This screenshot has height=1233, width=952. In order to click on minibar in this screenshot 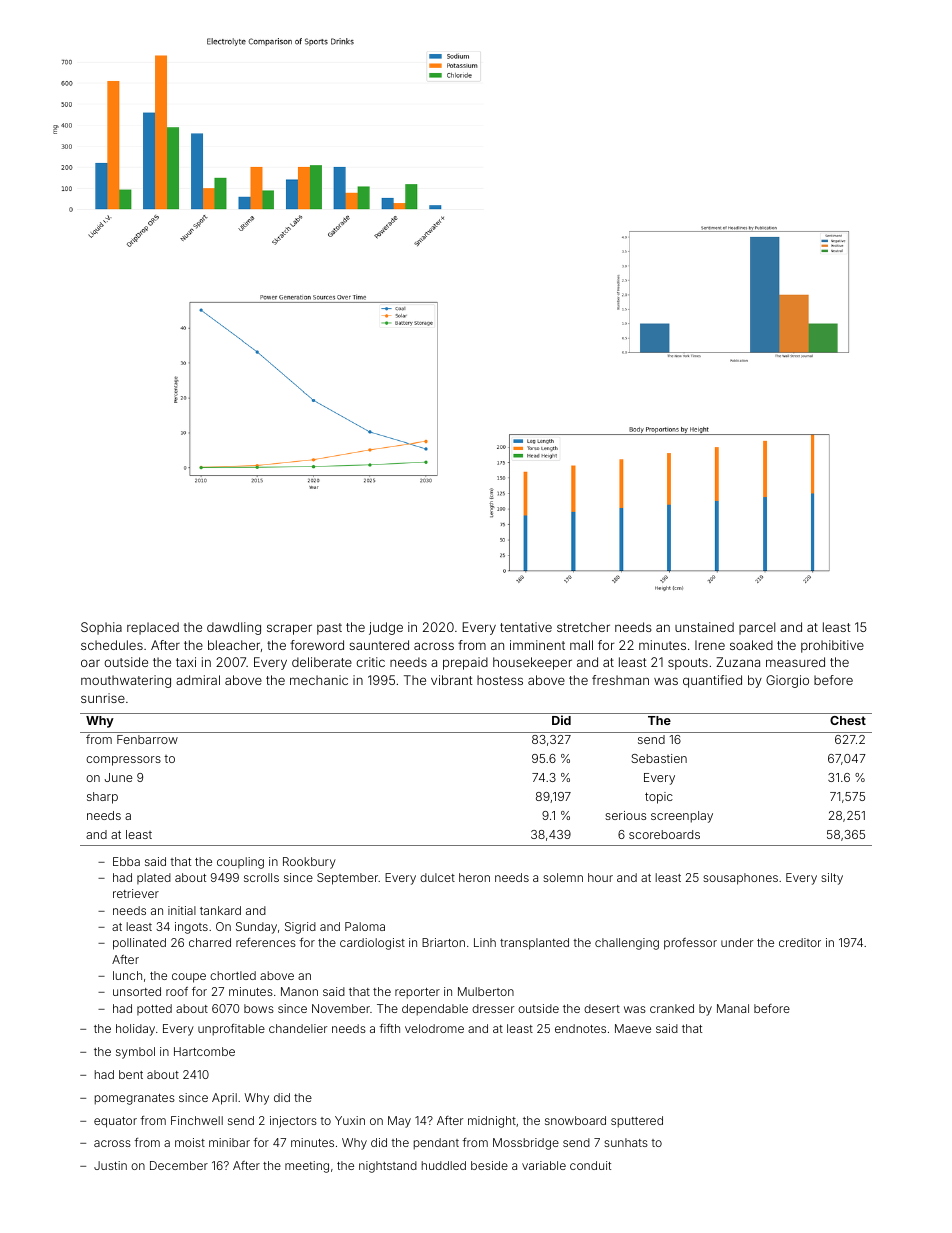, I will do `click(229, 1142)`.
